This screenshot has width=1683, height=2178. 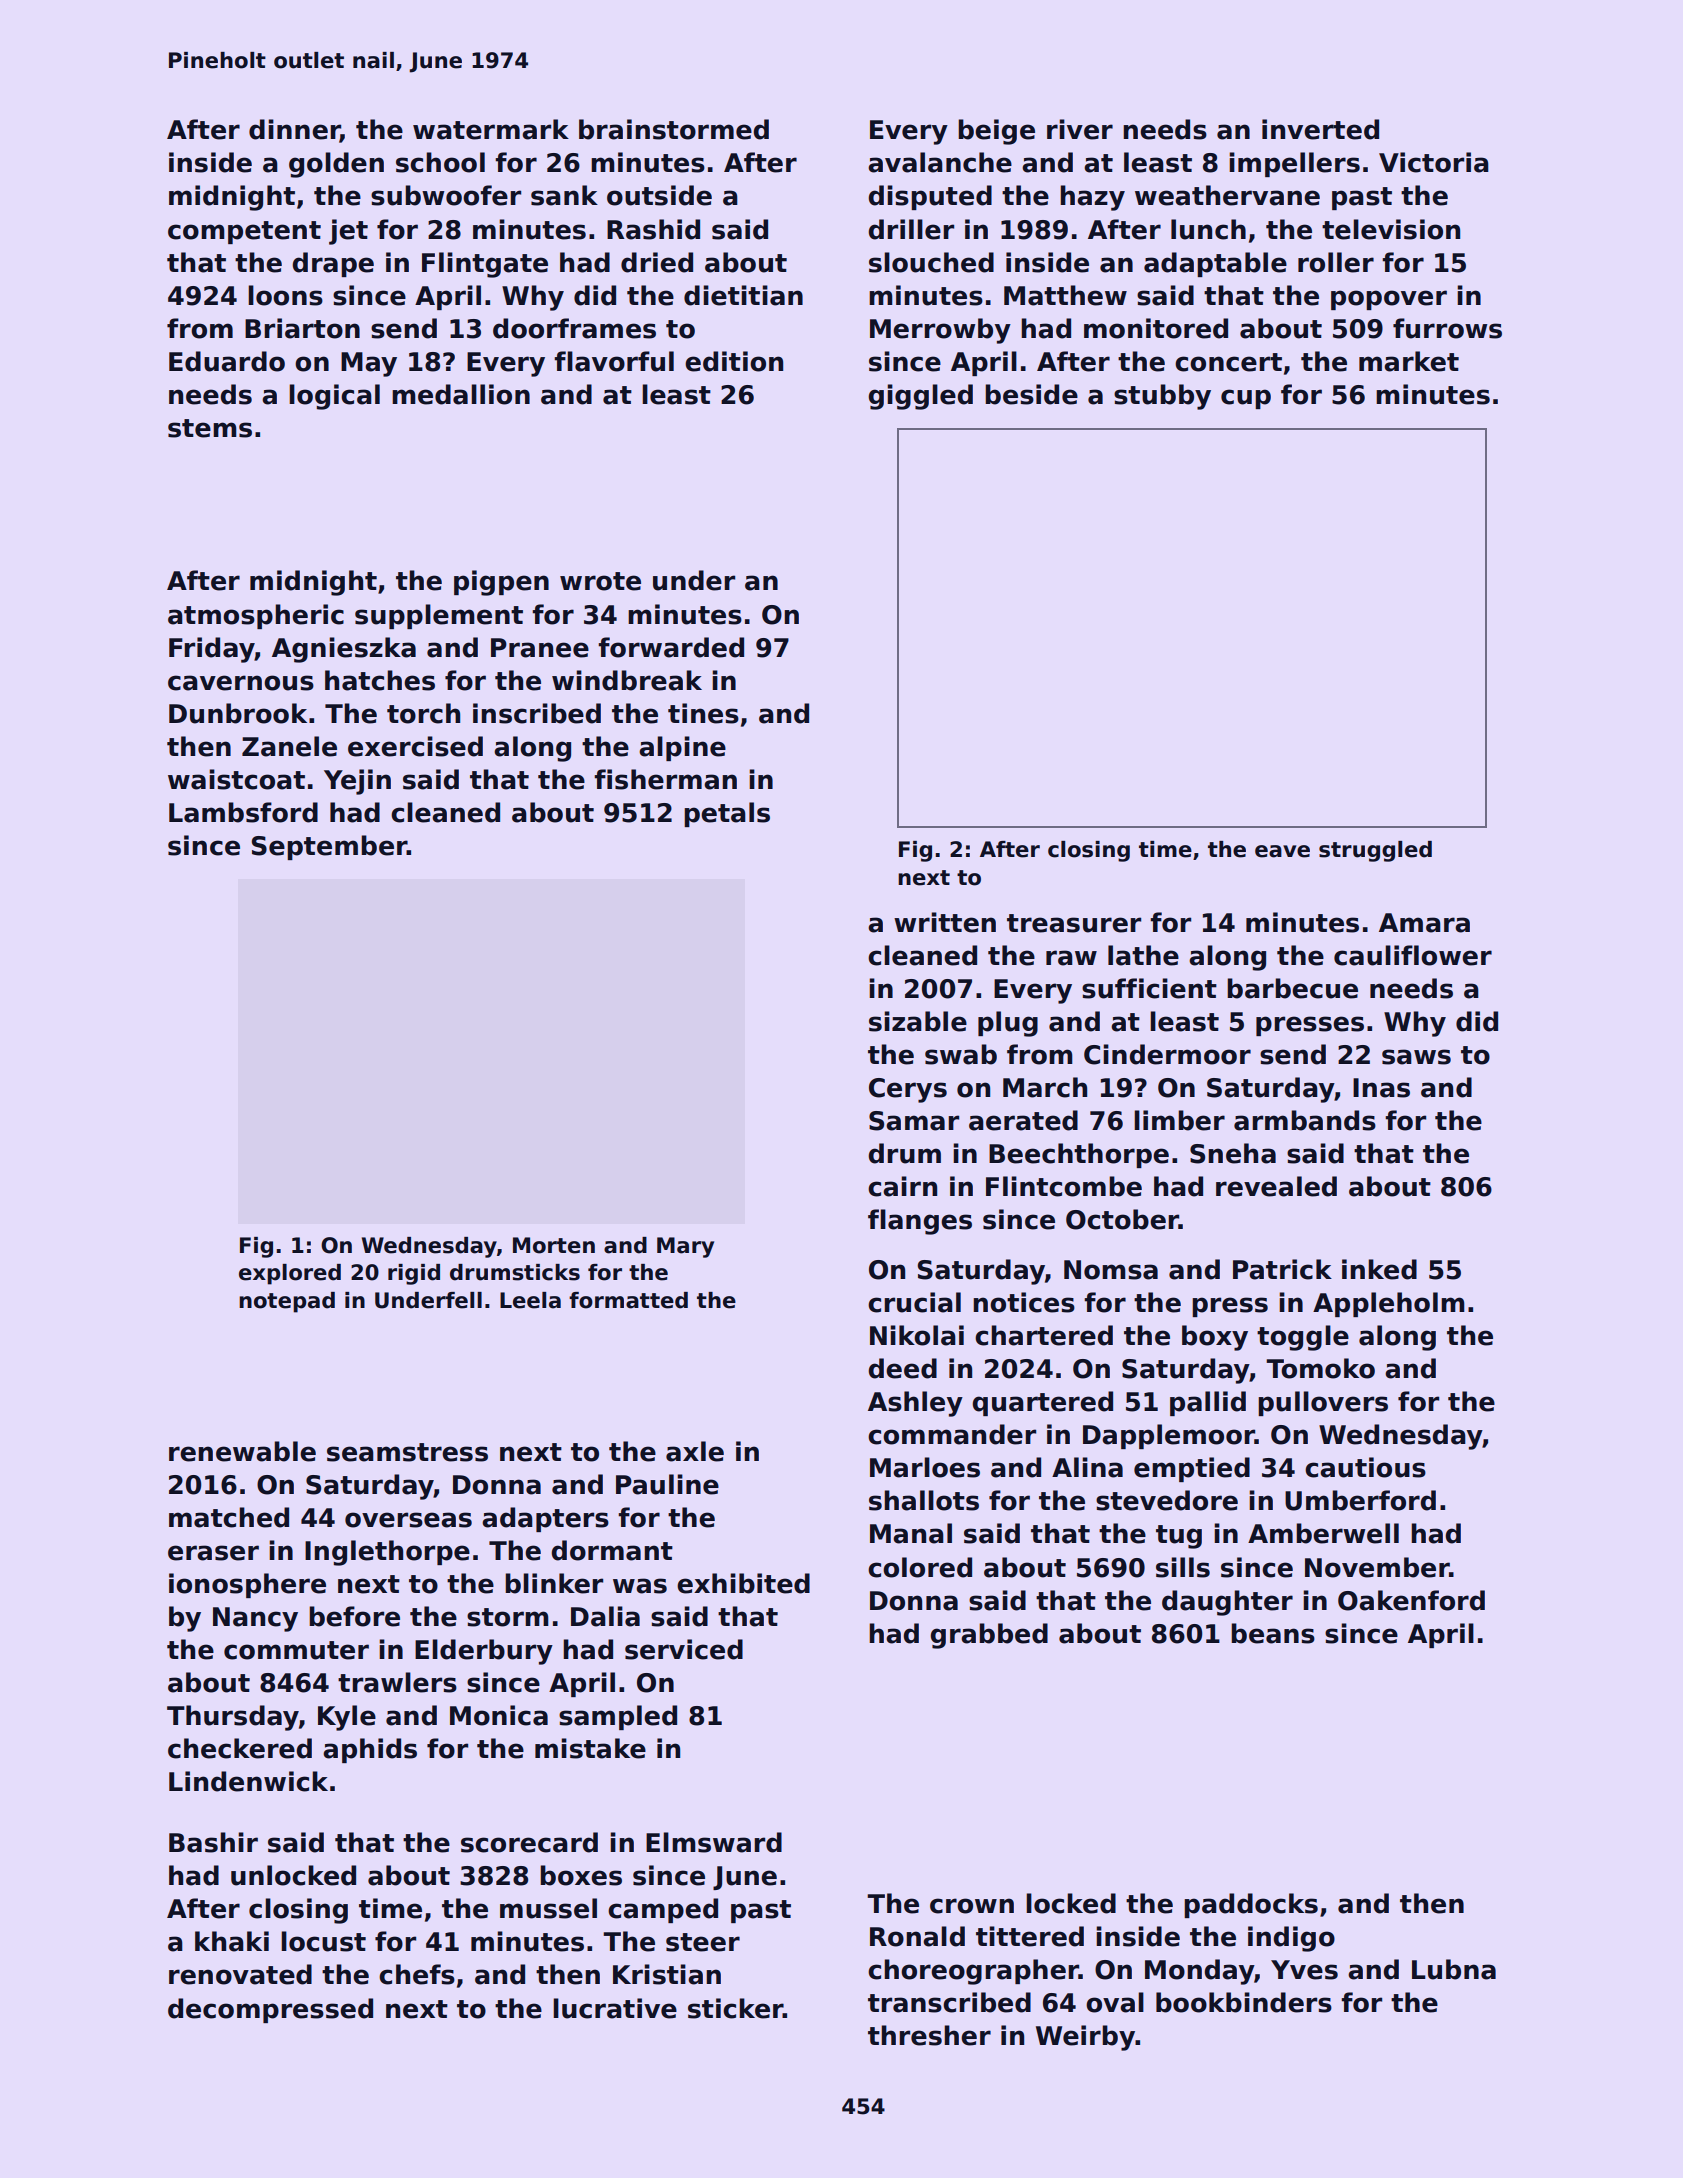 I want to click on Oakenford, so click(x=1411, y=1600).
